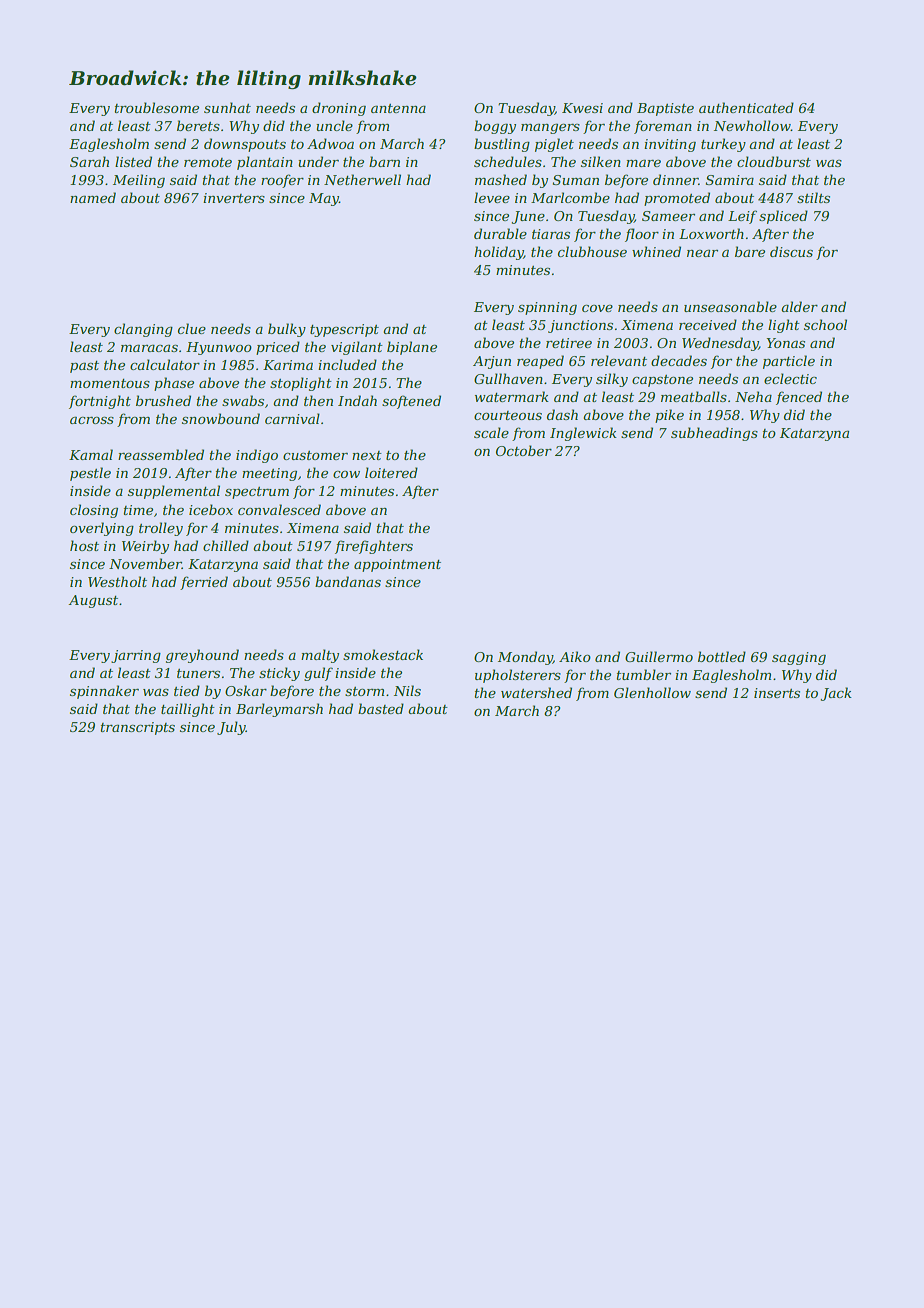  What do you see at coordinates (662, 381) in the document?
I see `capstone` at bounding box center [662, 381].
